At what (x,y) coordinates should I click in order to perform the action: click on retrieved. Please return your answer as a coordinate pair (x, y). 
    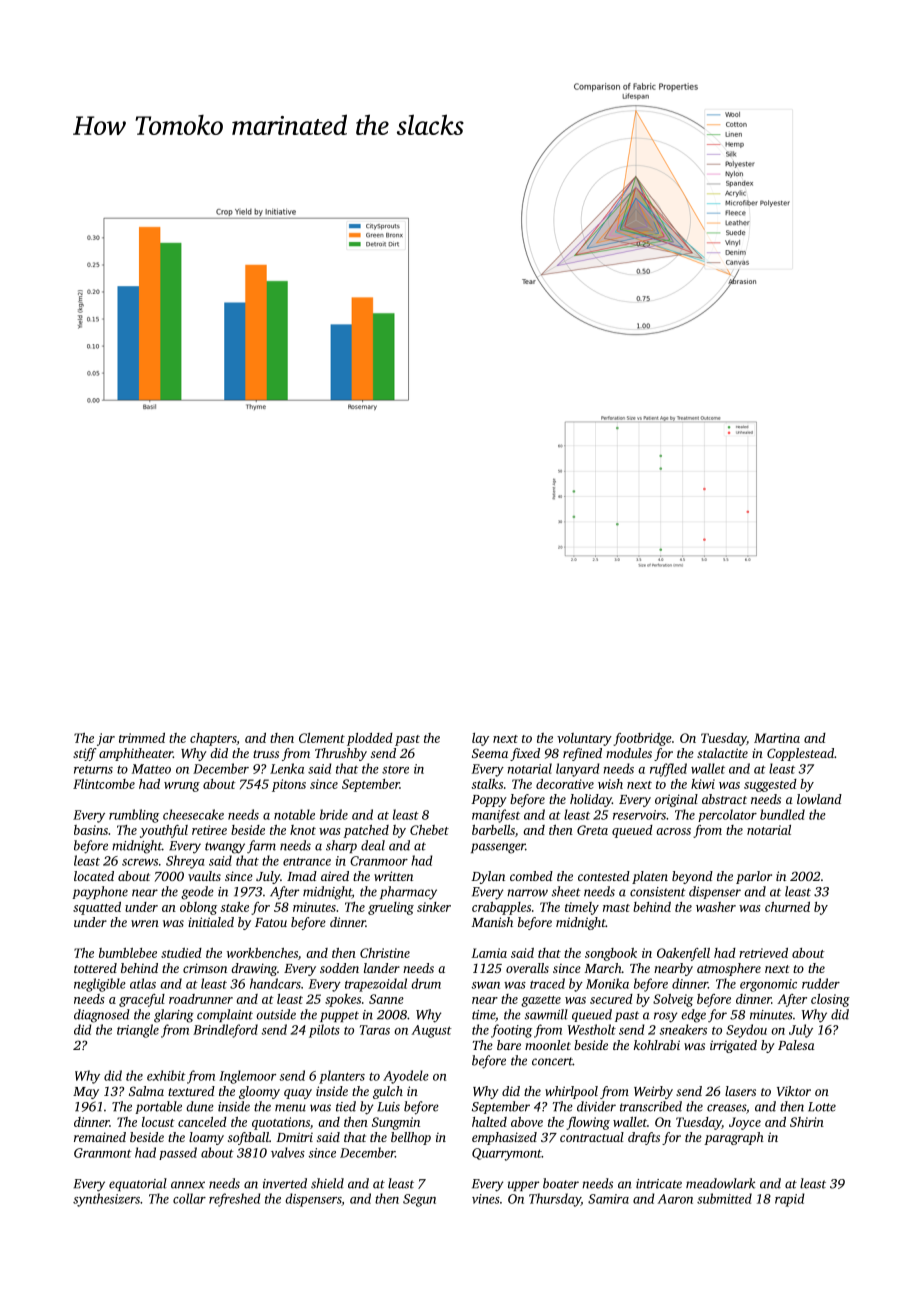
    Looking at the image, I should click on (763, 953).
